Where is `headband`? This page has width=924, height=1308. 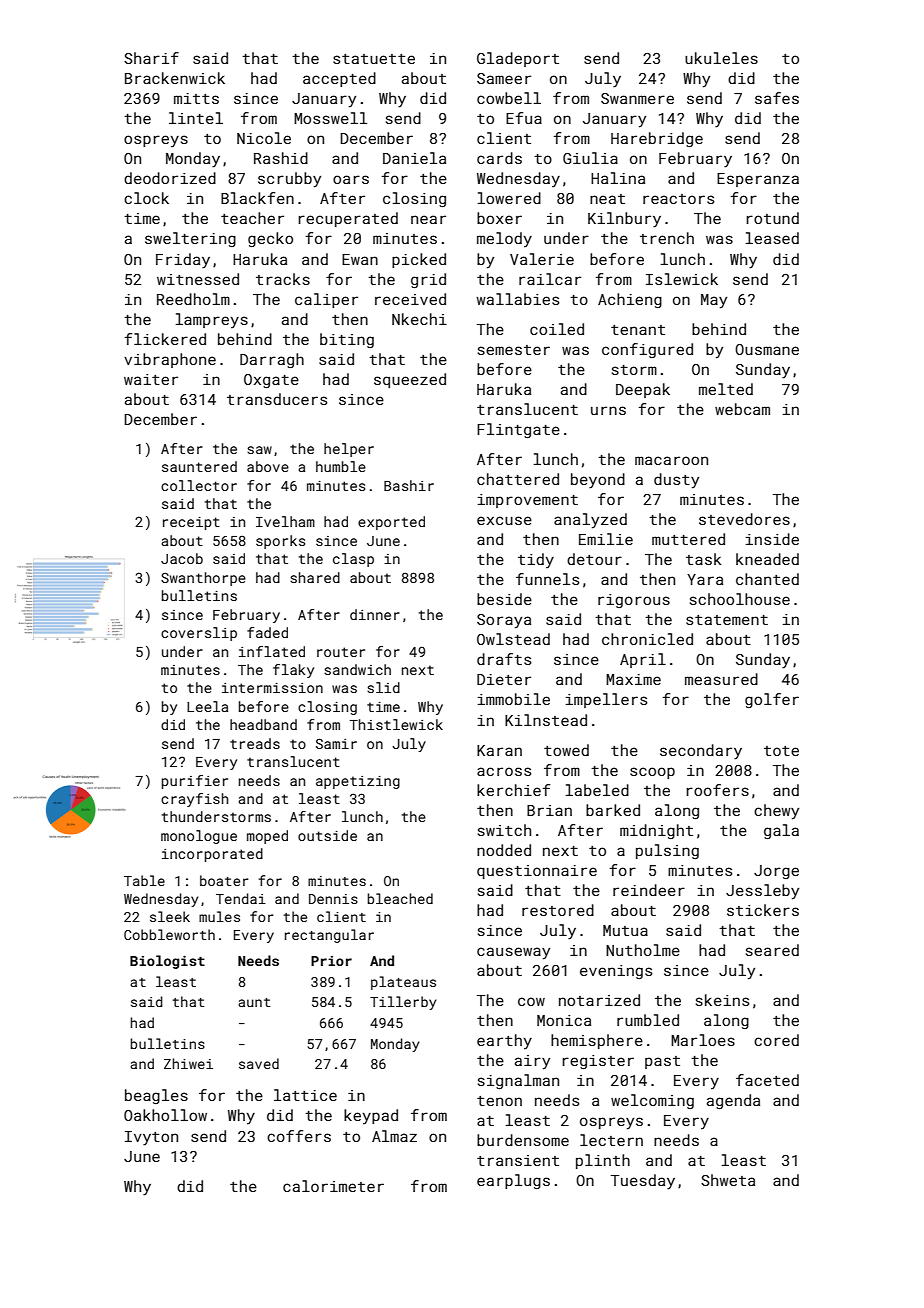
headband is located at coordinates (263, 724).
